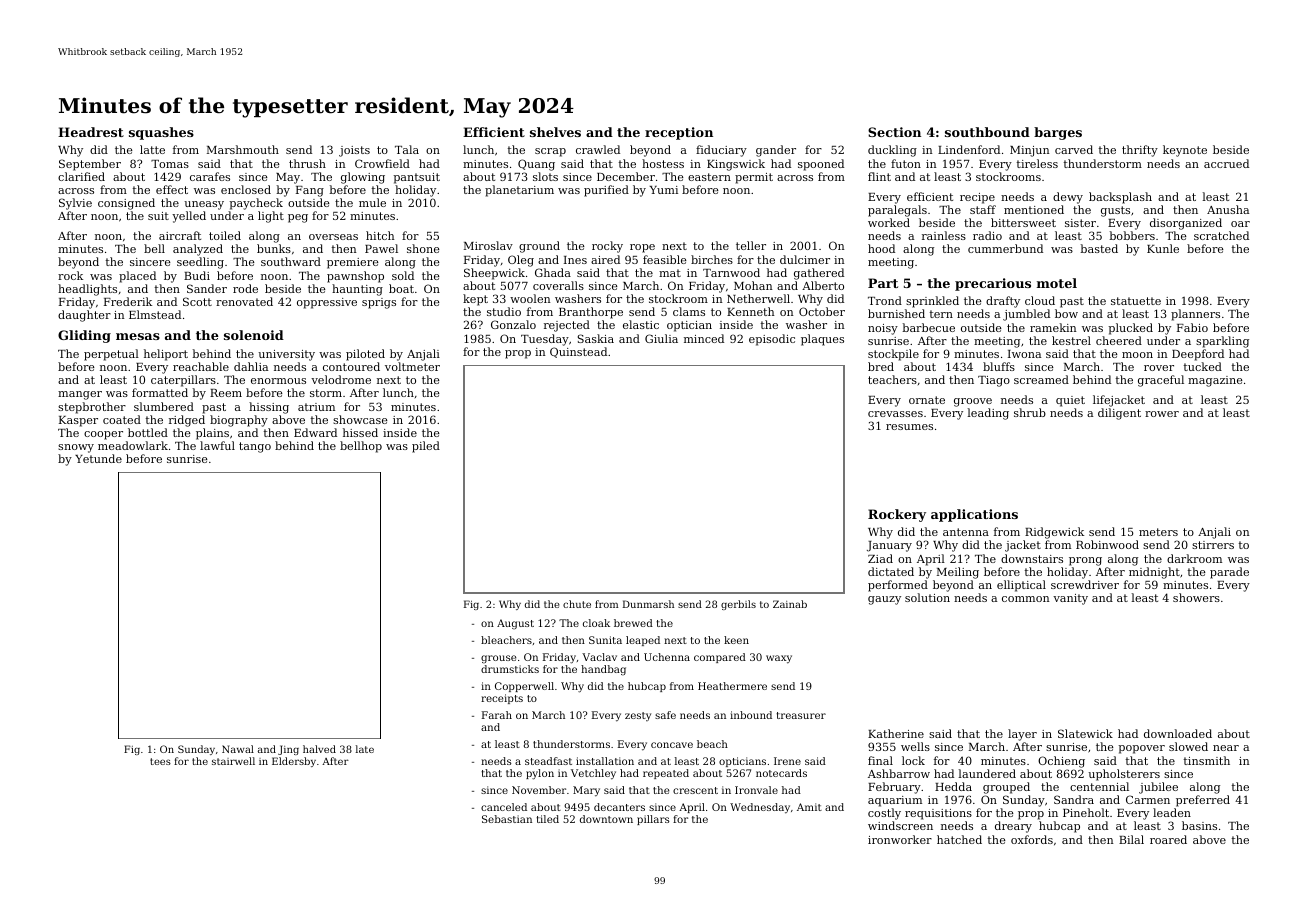 This document has width=1308, height=924. What do you see at coordinates (1228, 209) in the document?
I see `Anusha` at bounding box center [1228, 209].
